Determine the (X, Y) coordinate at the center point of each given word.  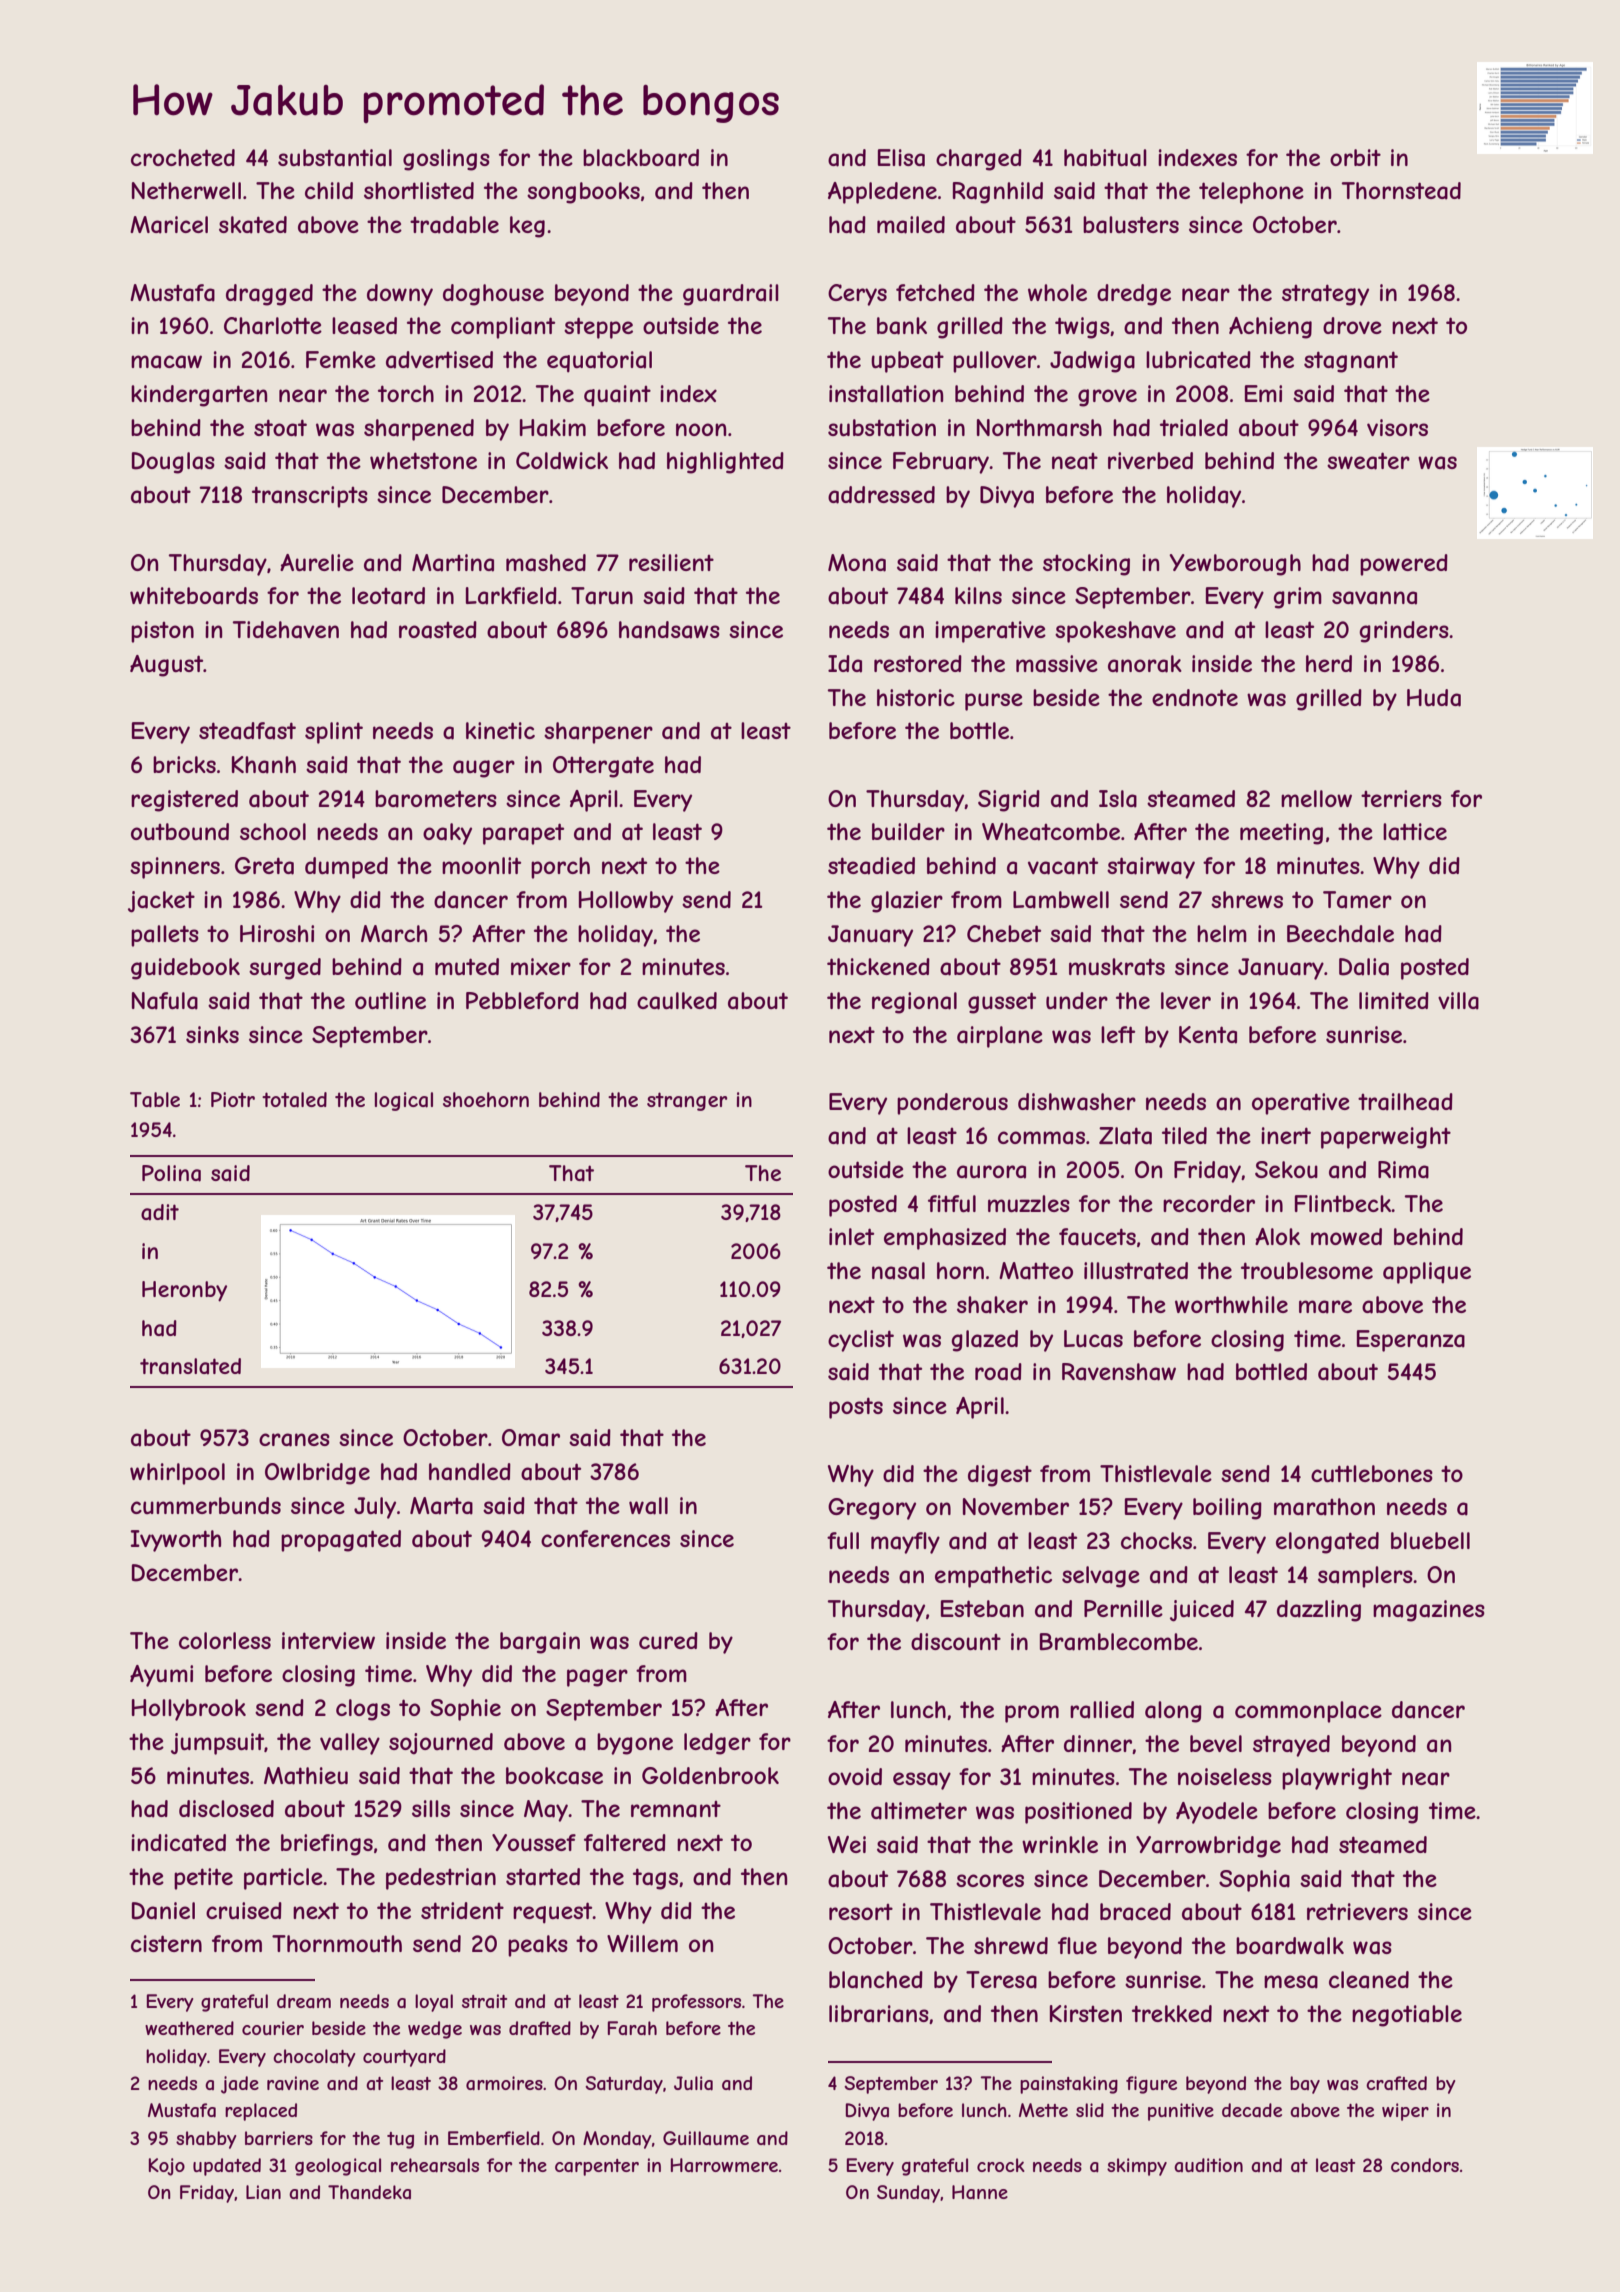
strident (462, 1910)
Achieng (1270, 328)
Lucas (1093, 1339)
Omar (531, 1438)
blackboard (641, 158)
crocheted (183, 157)
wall (648, 1506)
